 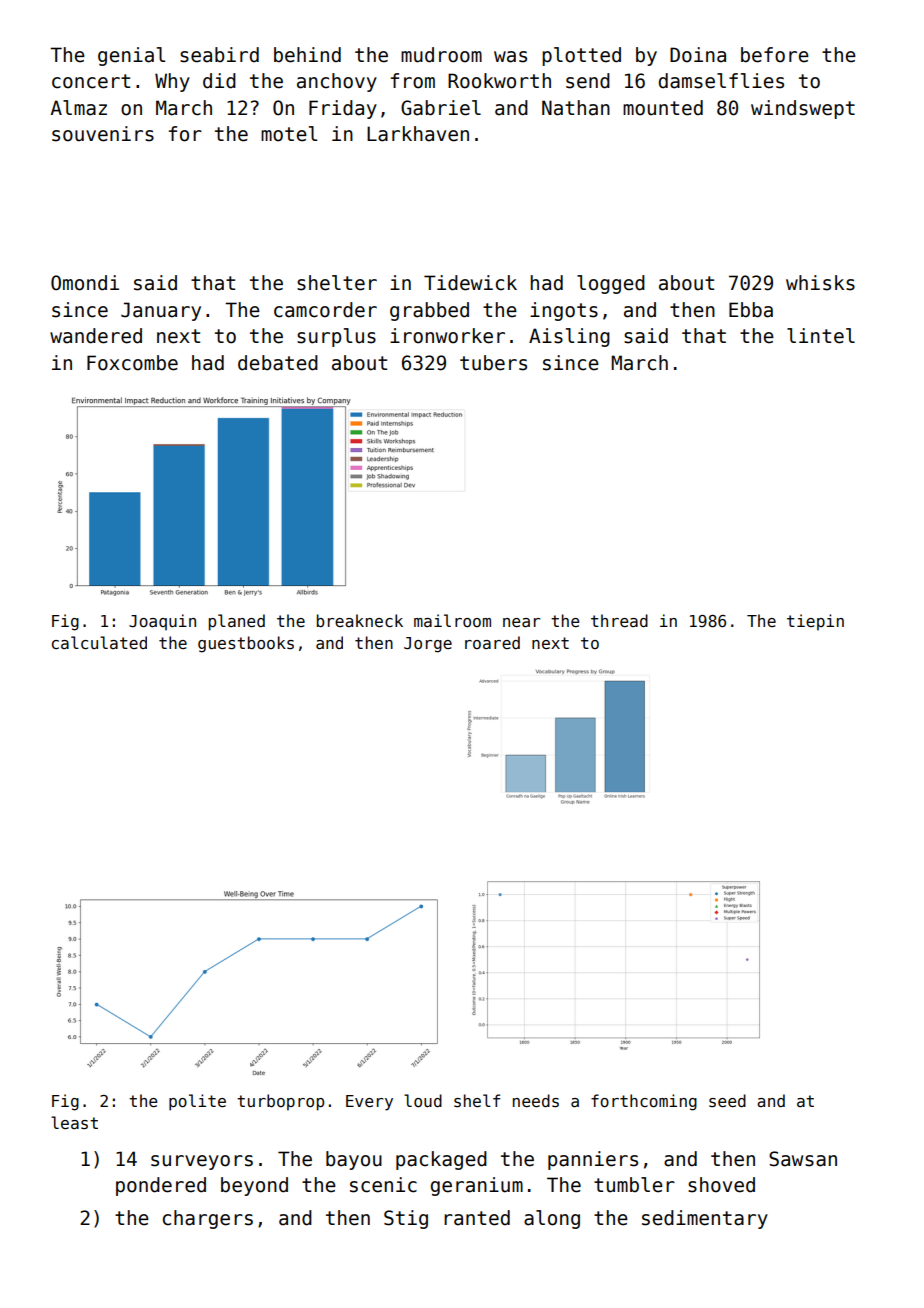 I want to click on roared, so click(x=492, y=642).
